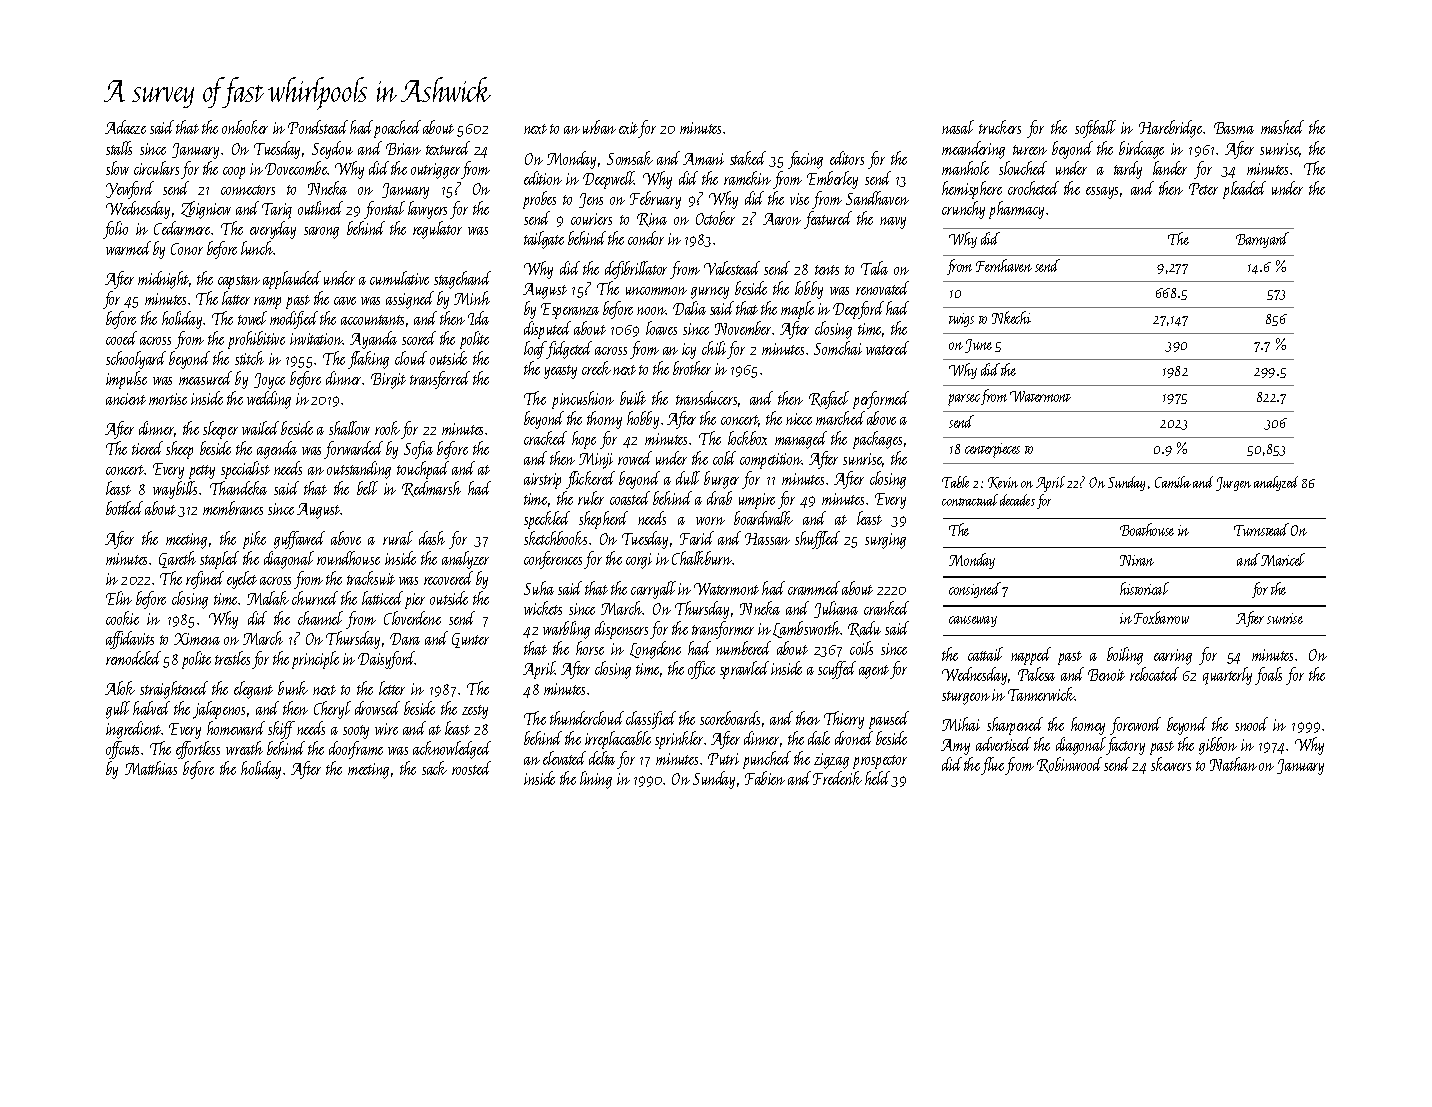  Describe the element at coordinates (1276, 483) in the screenshot. I see `analyzed` at that location.
